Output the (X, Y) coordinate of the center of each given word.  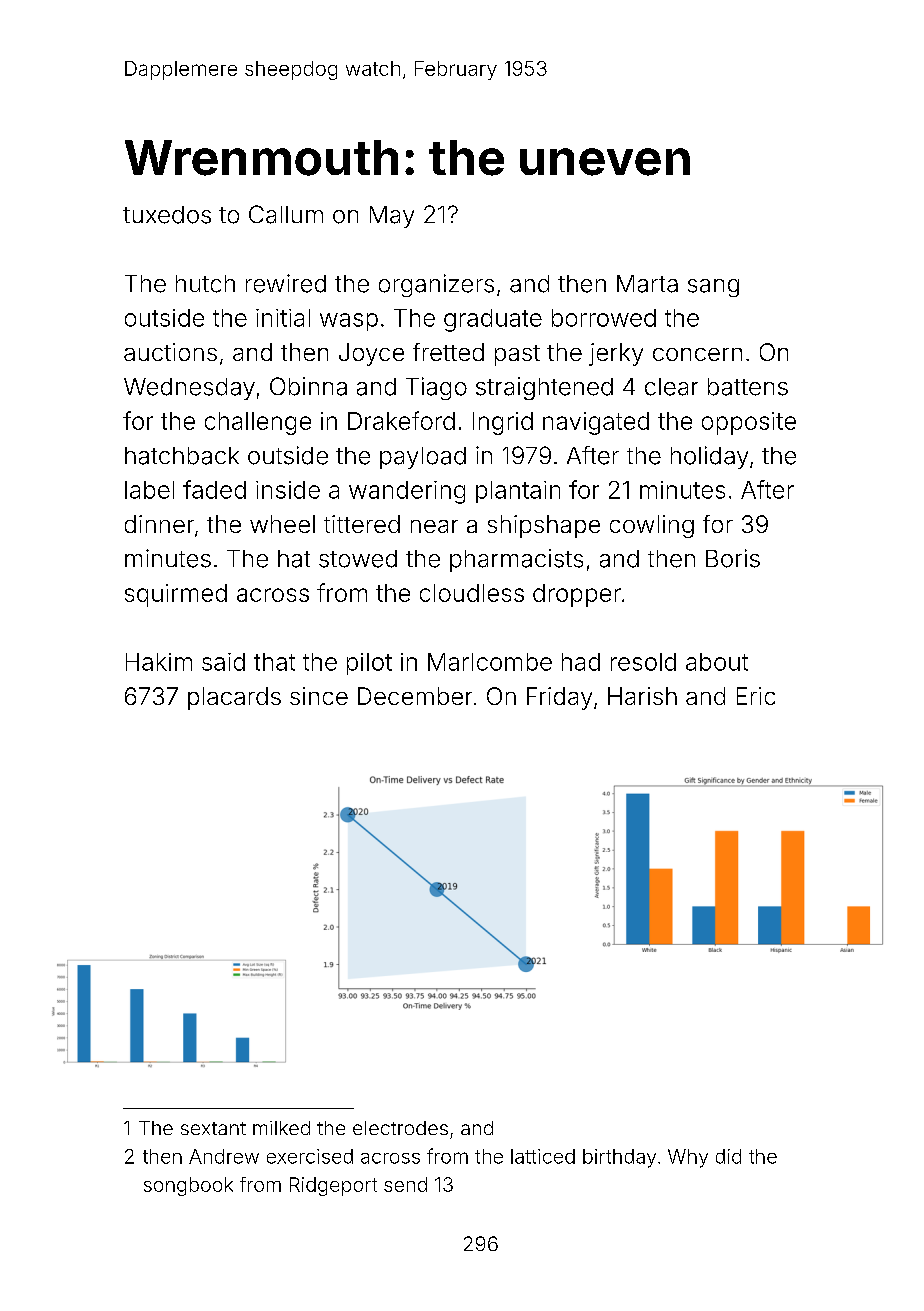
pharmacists (516, 560)
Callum (286, 214)
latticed (543, 1156)
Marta (647, 284)
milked (281, 1128)
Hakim (159, 662)
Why (688, 1158)
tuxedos (167, 215)
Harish (642, 696)
